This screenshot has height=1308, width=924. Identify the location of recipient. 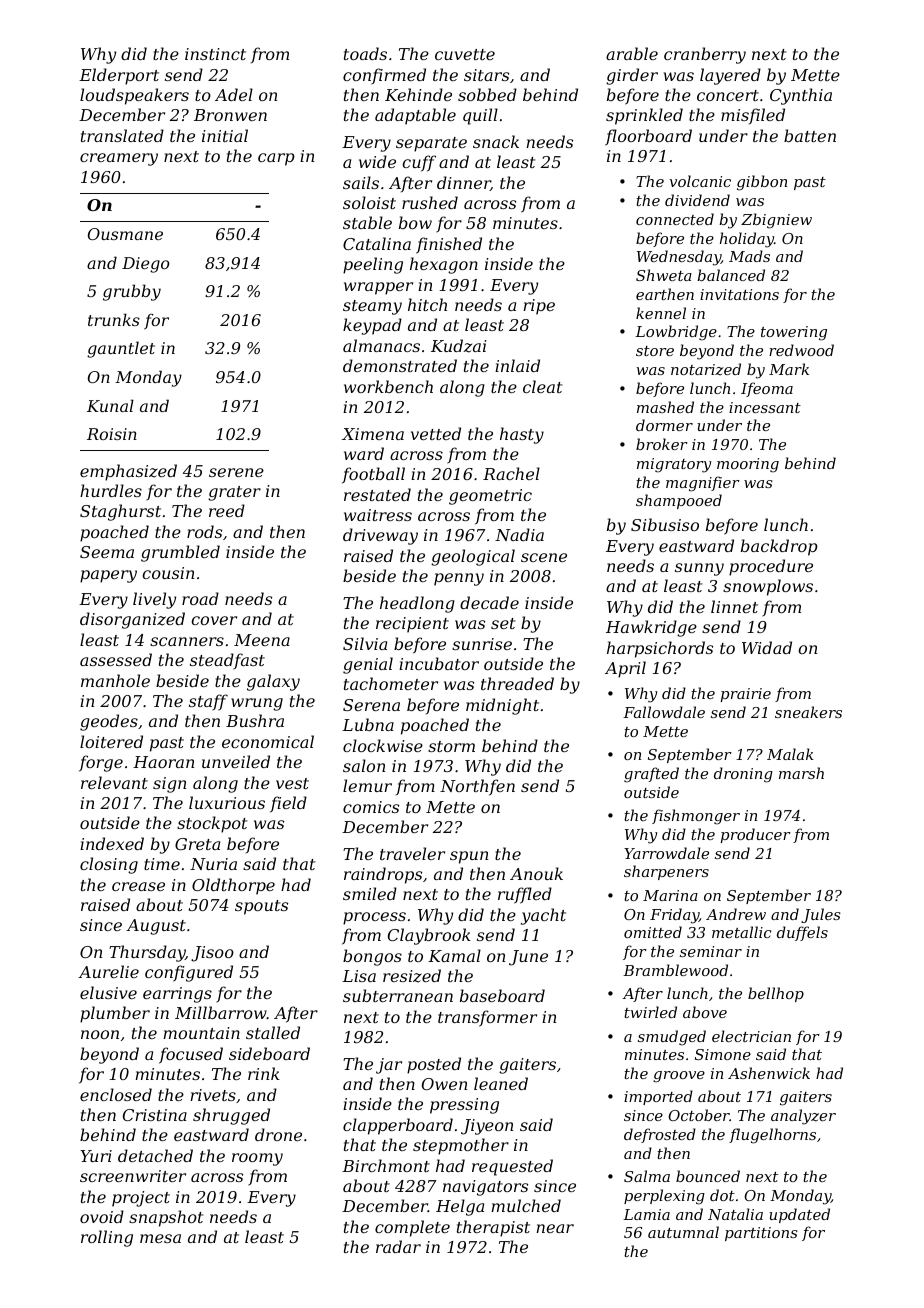
(412, 625).
